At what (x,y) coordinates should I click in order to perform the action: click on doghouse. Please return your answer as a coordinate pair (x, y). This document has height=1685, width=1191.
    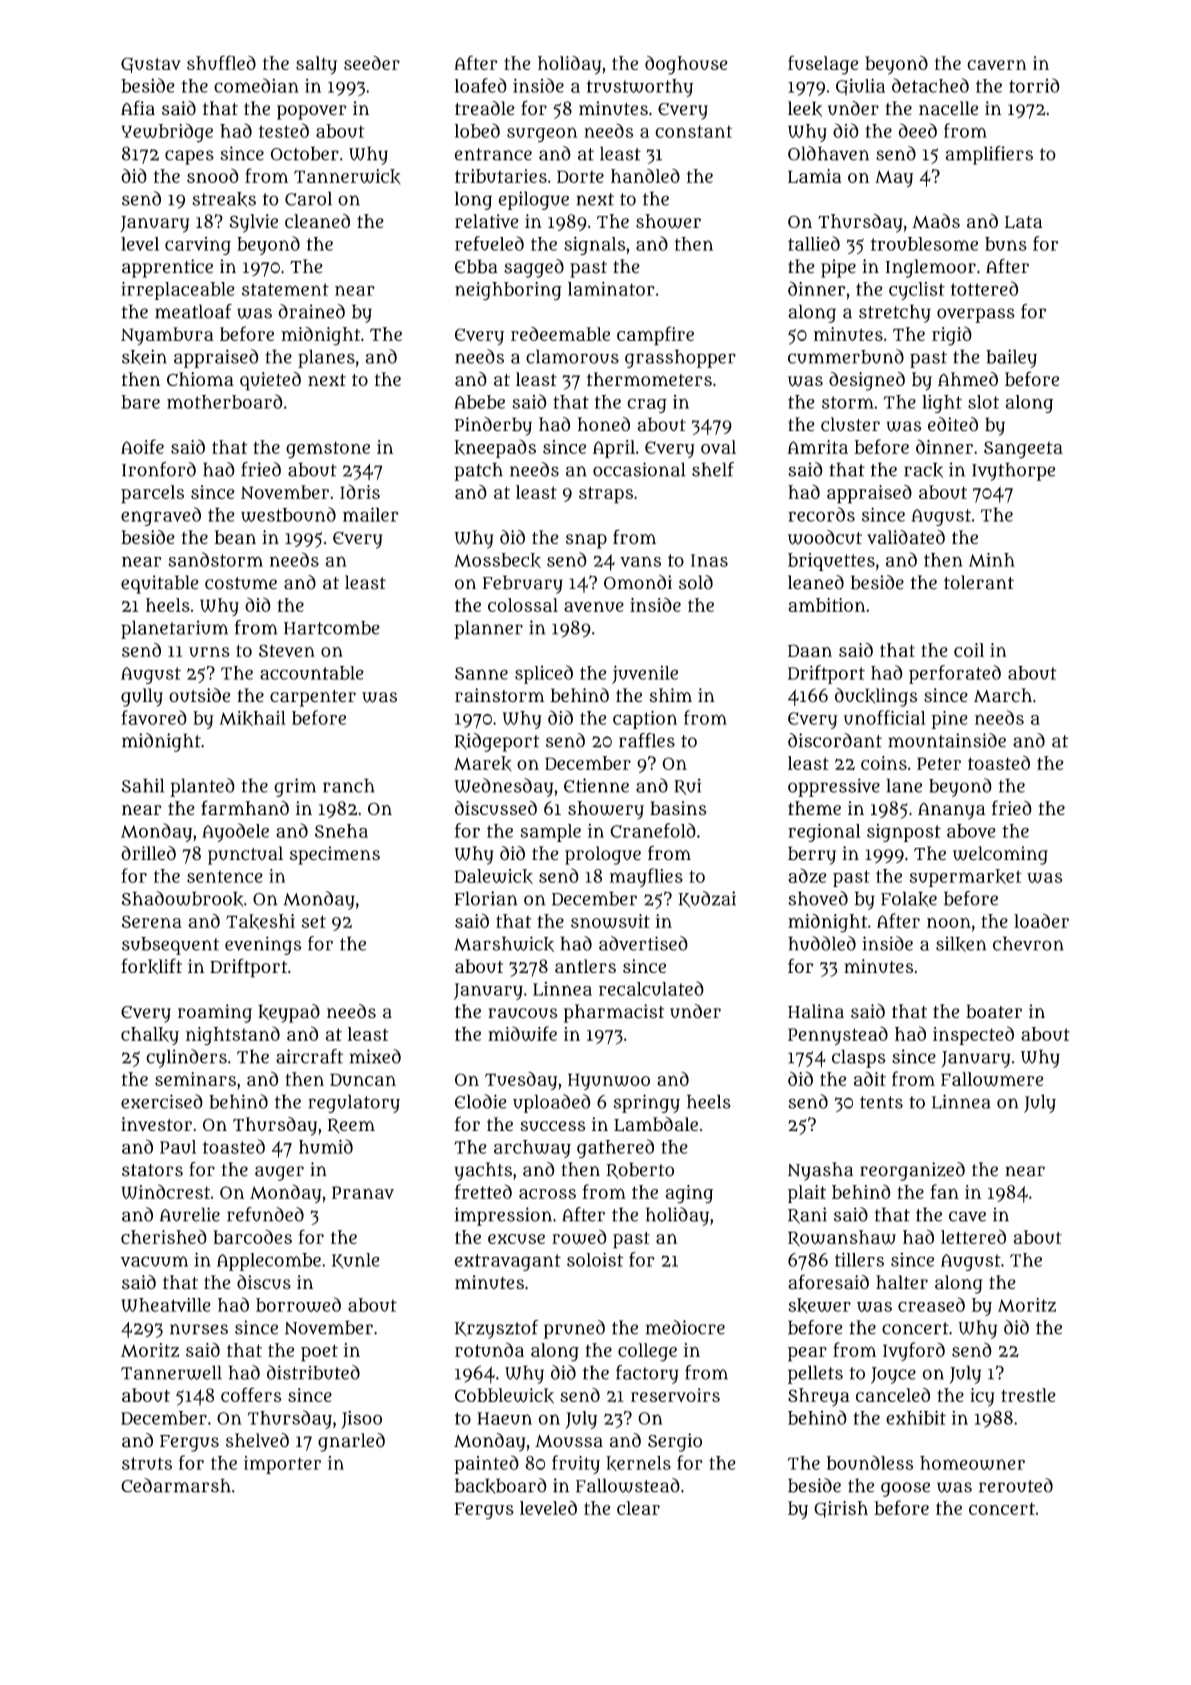
    Looking at the image, I should click on (686, 65).
